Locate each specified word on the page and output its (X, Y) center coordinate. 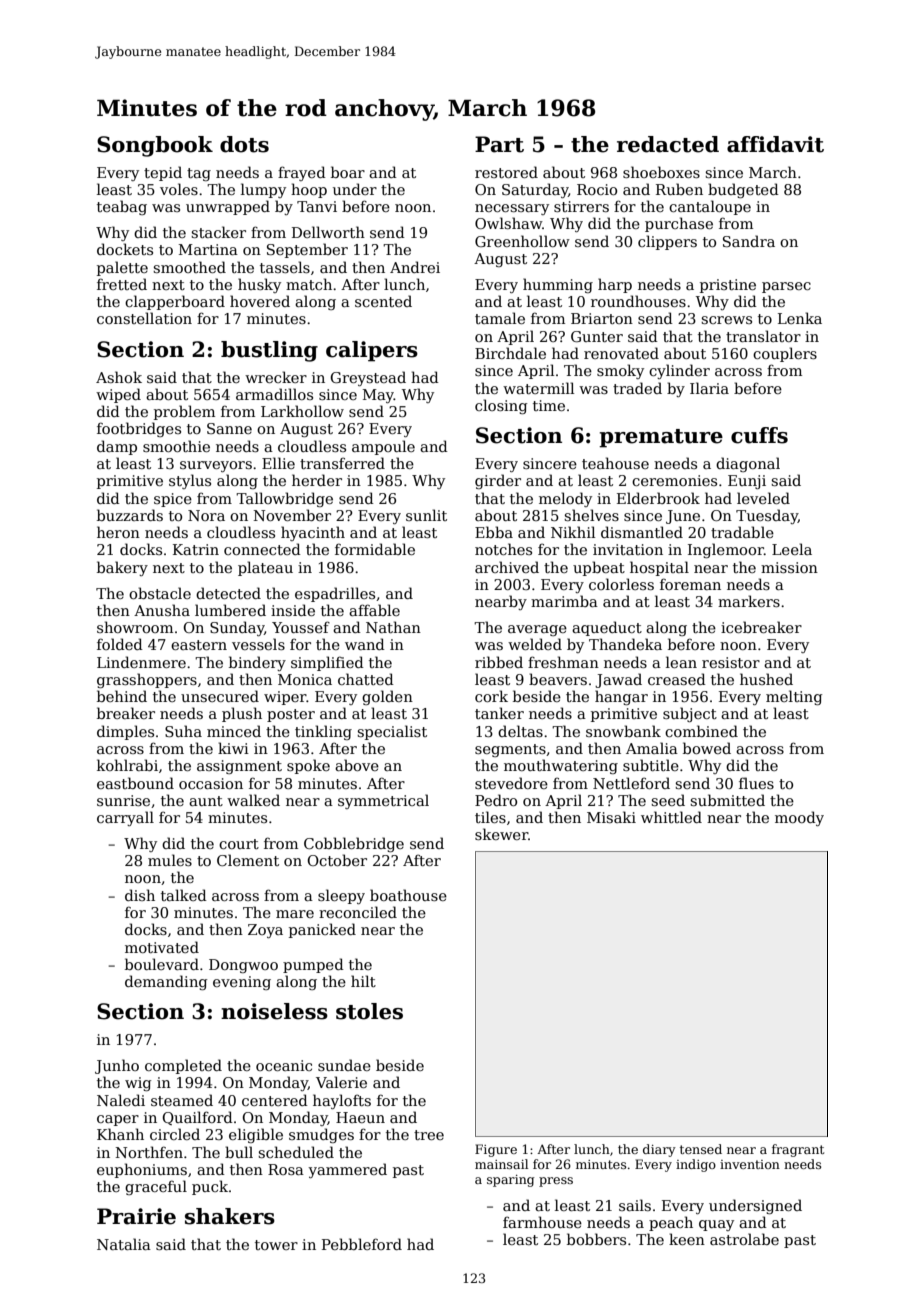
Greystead (368, 378)
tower (276, 1245)
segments (510, 750)
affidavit (775, 144)
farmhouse (542, 1222)
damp (117, 447)
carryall (125, 818)
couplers (785, 354)
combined (701, 731)
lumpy (263, 190)
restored (506, 172)
